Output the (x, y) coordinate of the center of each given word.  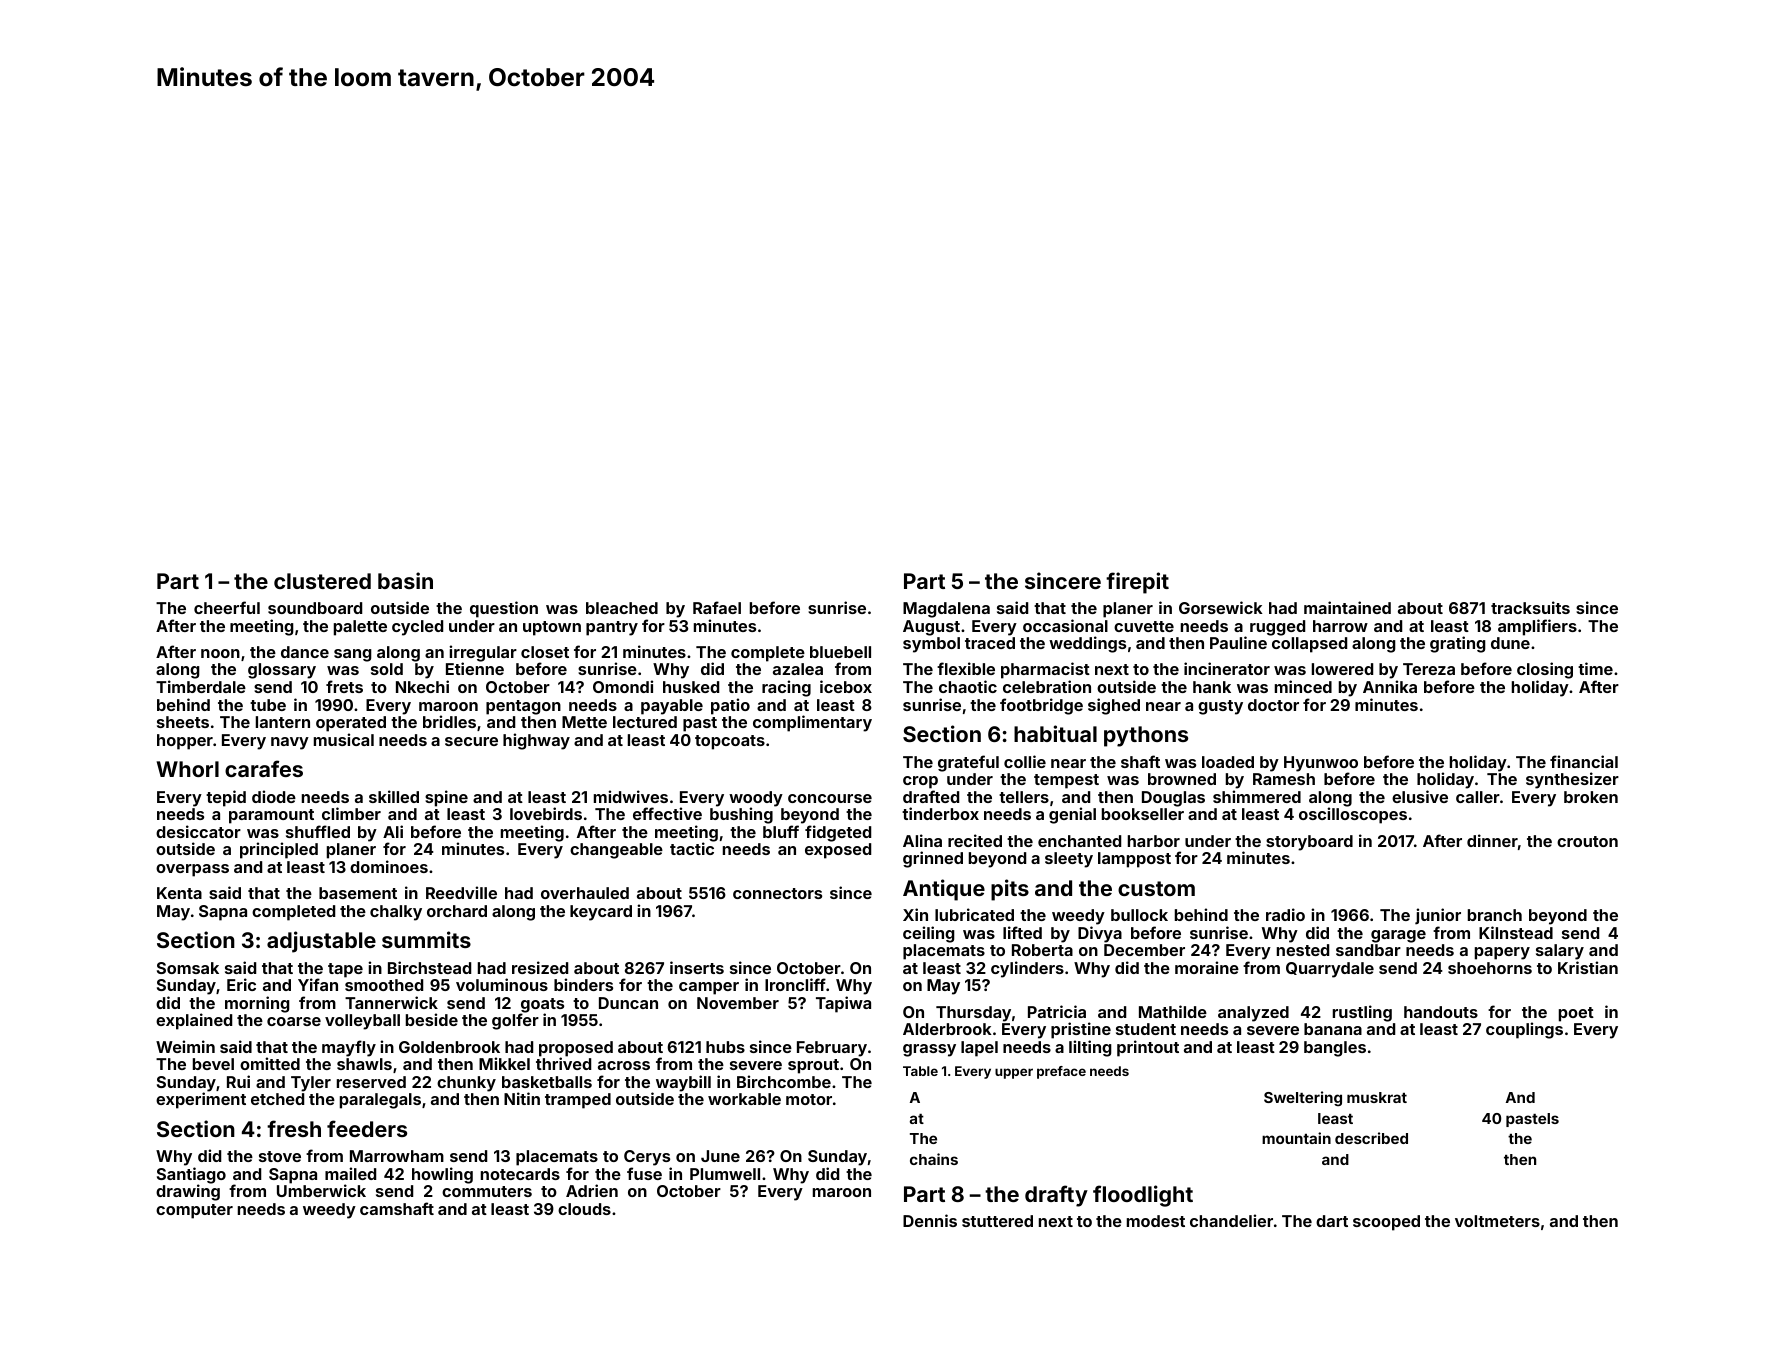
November (738, 1003)
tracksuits (1530, 607)
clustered (322, 581)
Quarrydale (1330, 970)
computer (194, 1211)
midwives (631, 796)
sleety (1069, 860)
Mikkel (504, 1063)
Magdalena (946, 610)
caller (1478, 797)
